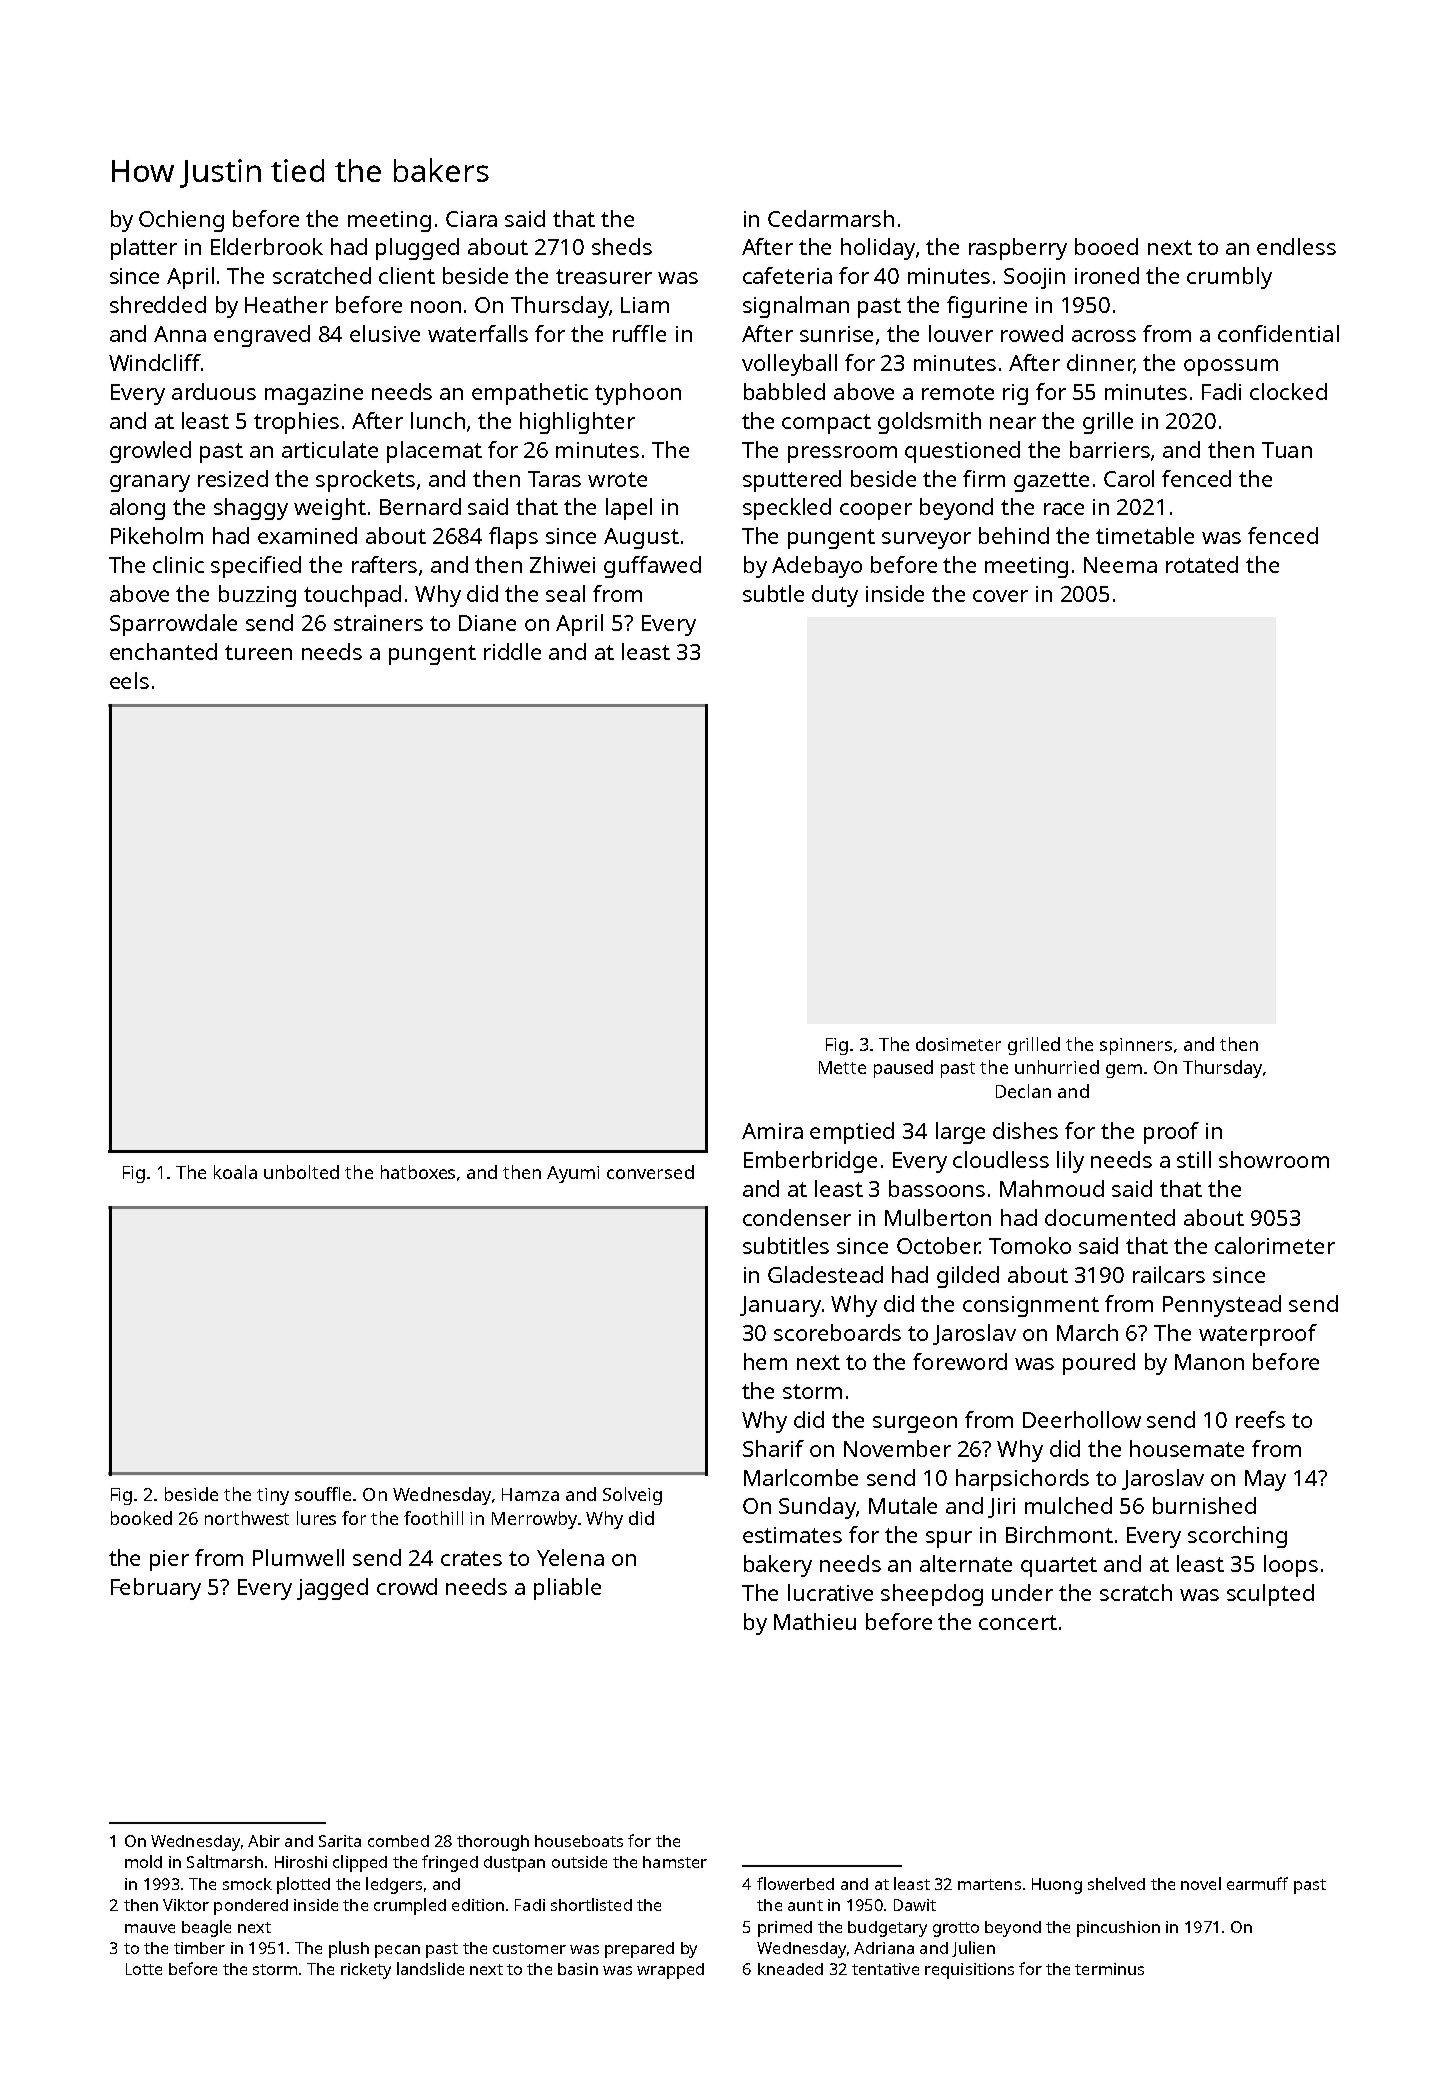 The image size is (1450, 2100). I want to click on spinners, so click(1136, 1046).
